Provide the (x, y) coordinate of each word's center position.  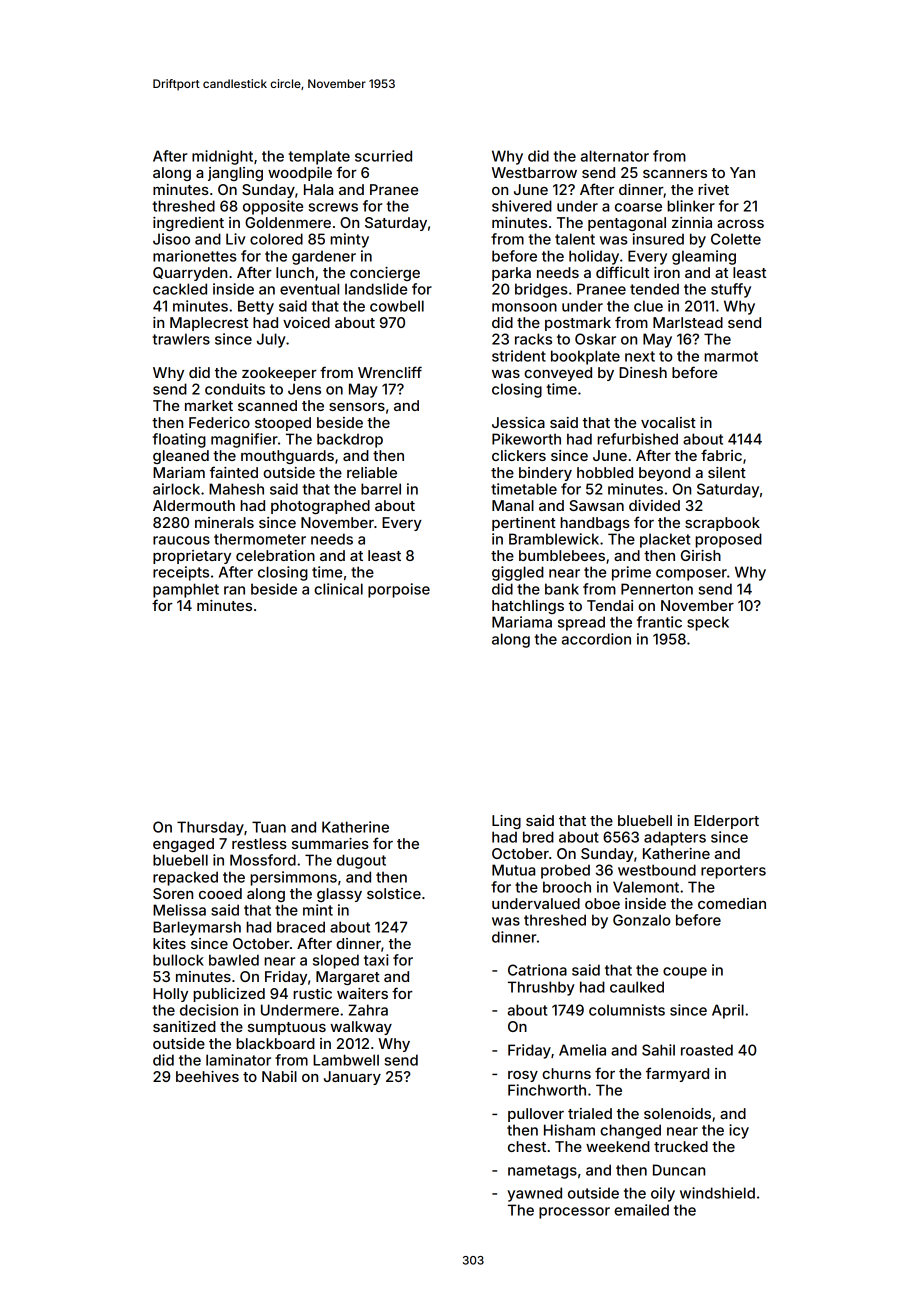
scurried (383, 156)
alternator (615, 156)
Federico (219, 422)
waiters (362, 993)
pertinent (524, 524)
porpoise (399, 590)
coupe (685, 973)
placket (665, 540)
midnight (222, 157)
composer (691, 575)
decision (209, 1010)
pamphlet (186, 590)
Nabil (279, 1076)
